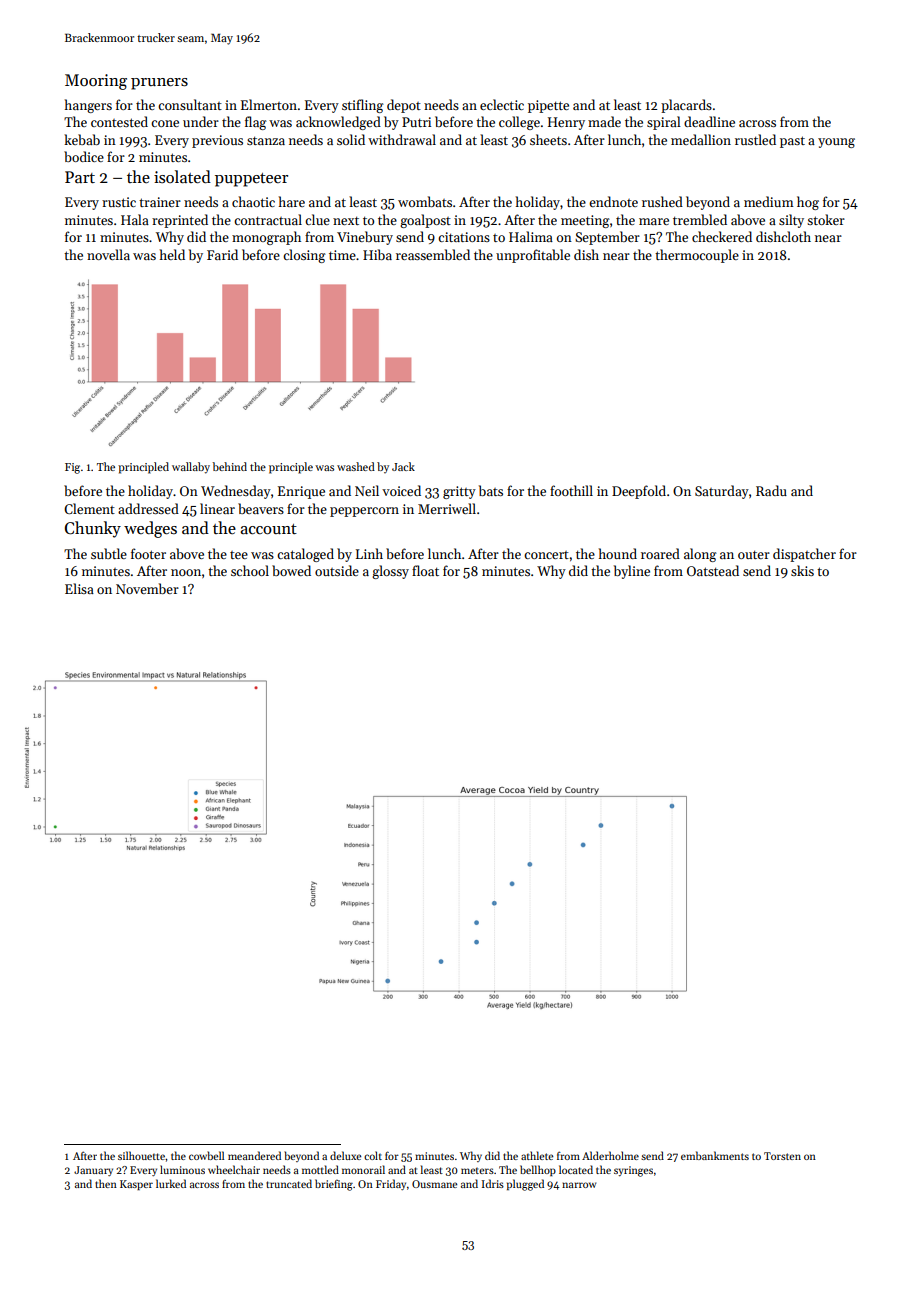 Image resolution: width=924 pixels, height=1308 pixels. I want to click on colt, so click(373, 1155).
